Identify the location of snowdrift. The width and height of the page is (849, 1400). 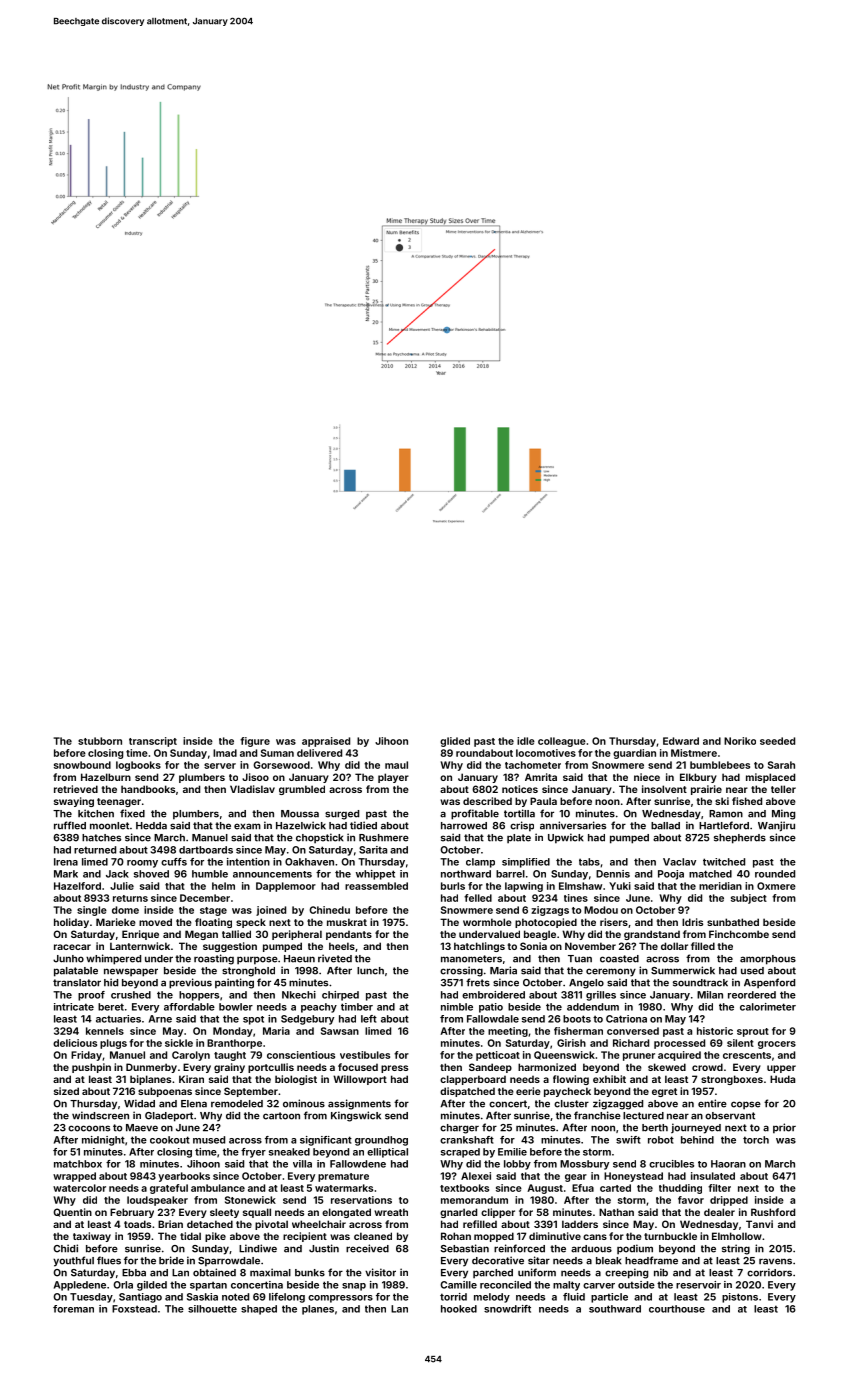
(507, 1309).
